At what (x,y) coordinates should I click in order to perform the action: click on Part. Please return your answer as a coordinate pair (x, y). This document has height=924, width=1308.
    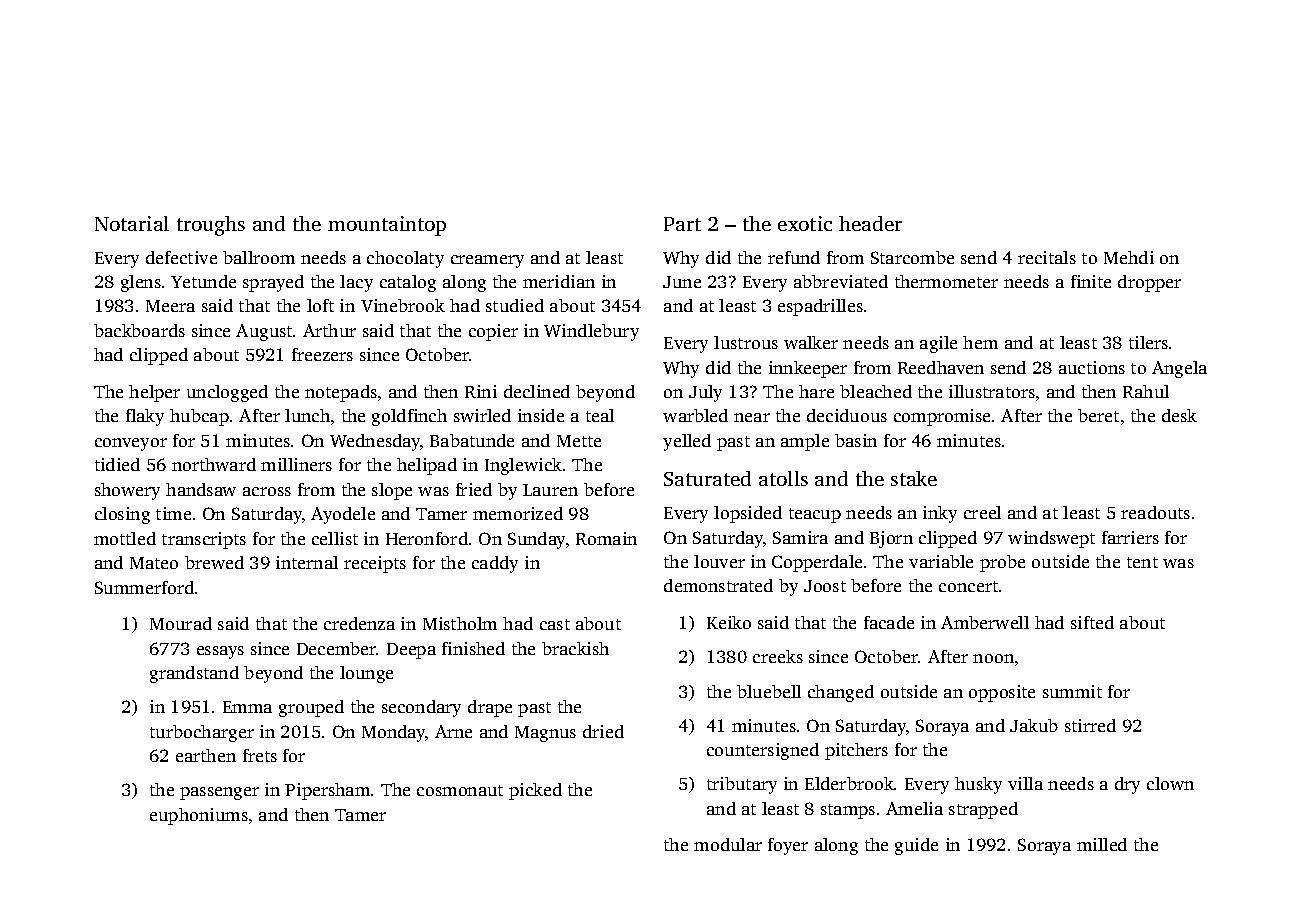
    Looking at the image, I should click on (682, 224).
